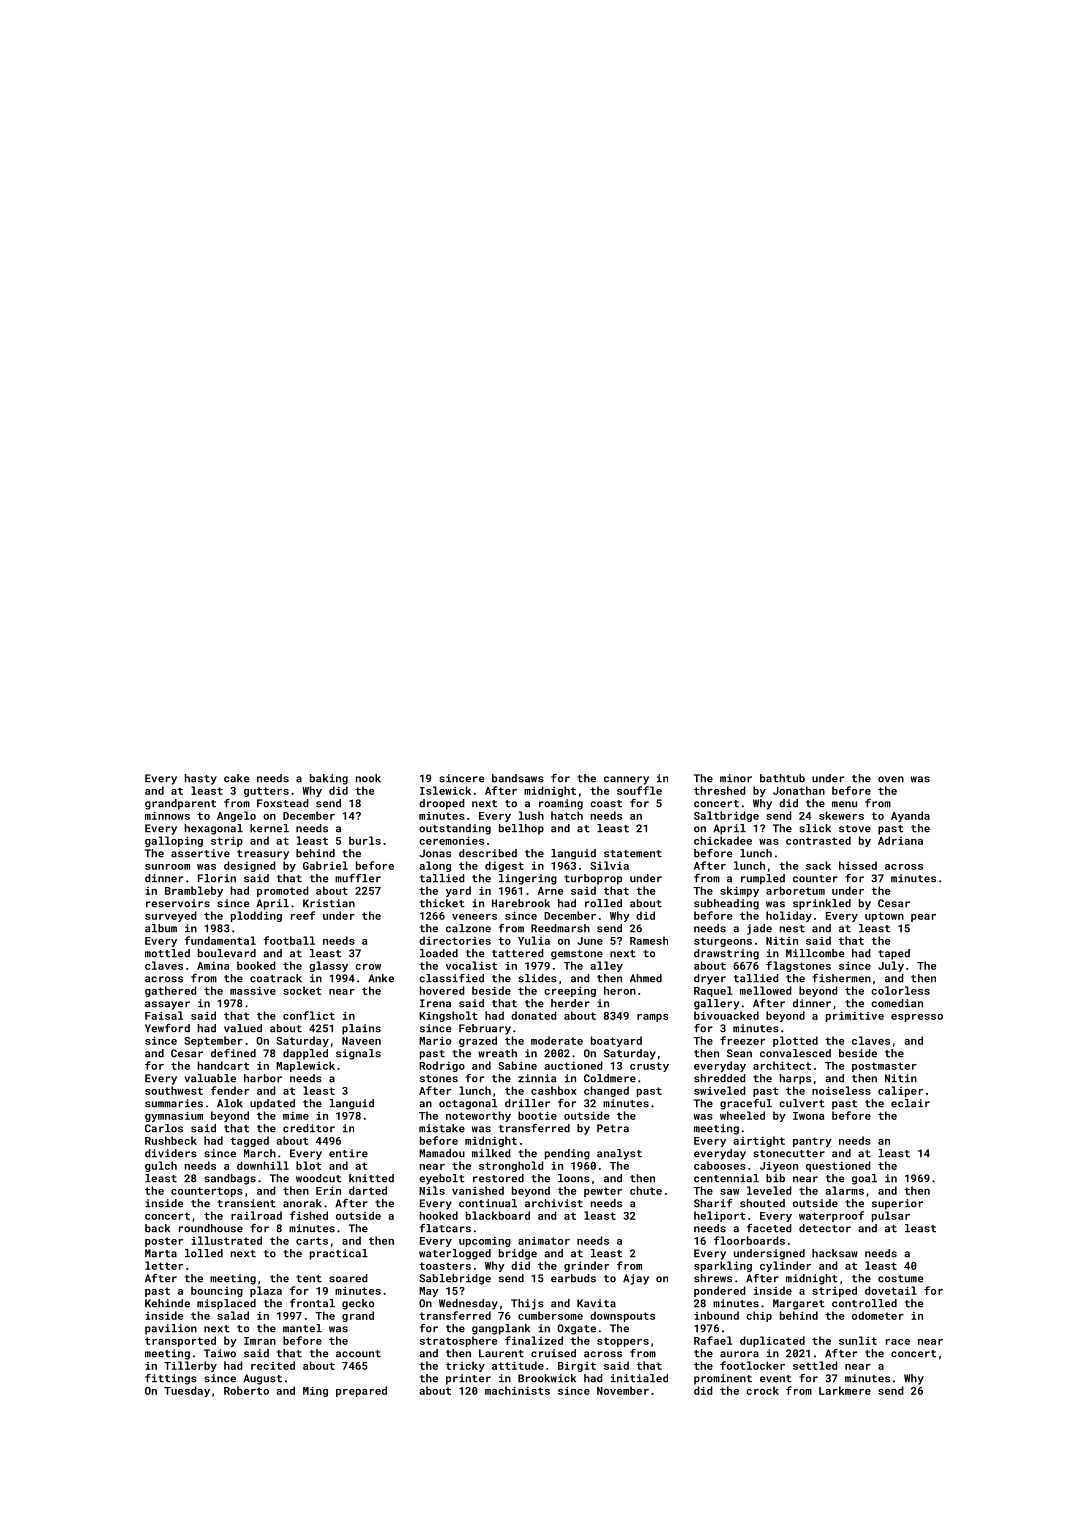  Describe the element at coordinates (246, 1390) in the screenshot. I see `Roberto` at that location.
